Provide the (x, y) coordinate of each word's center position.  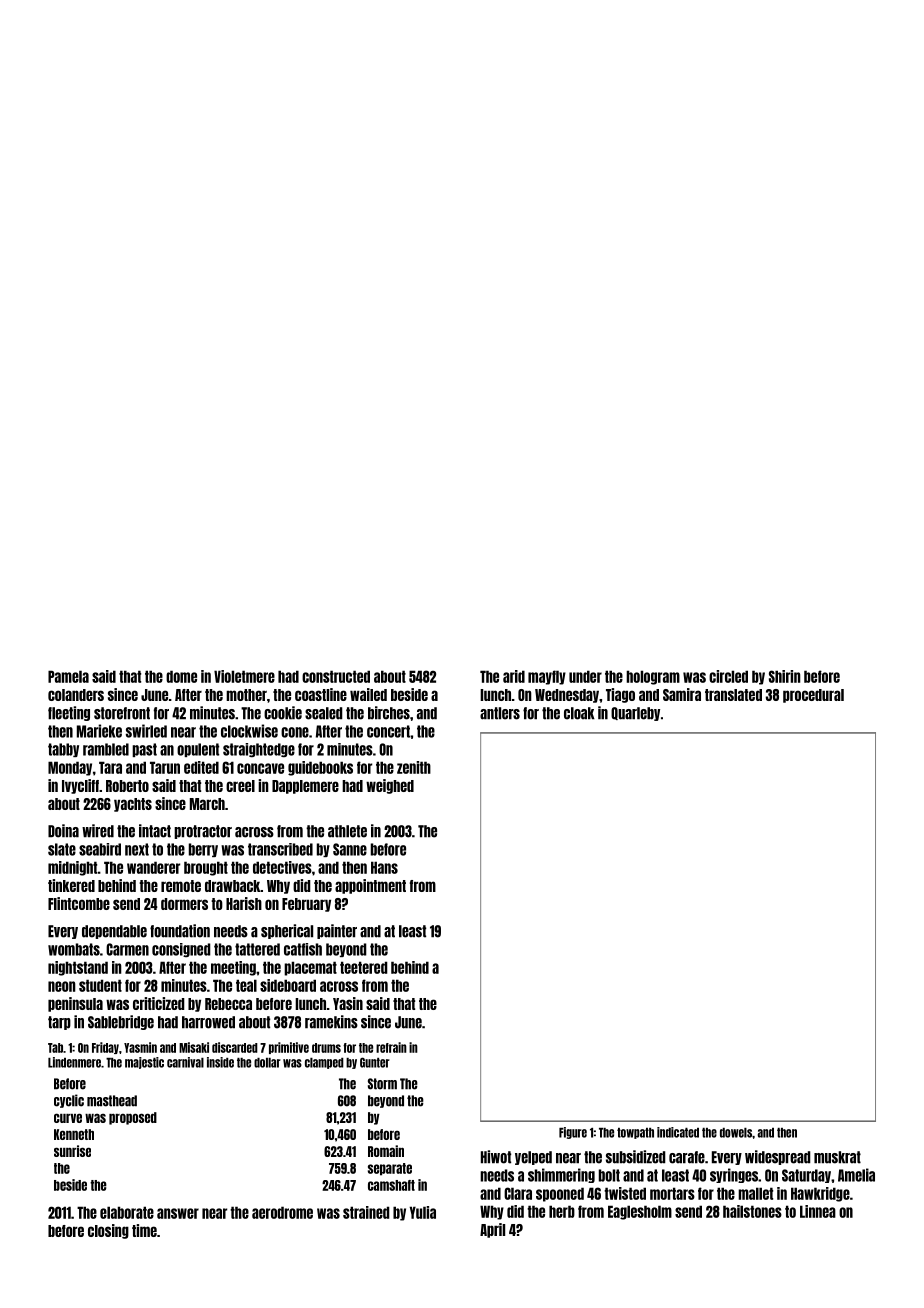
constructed (336, 676)
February (306, 905)
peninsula (75, 1004)
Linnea (818, 1211)
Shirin (785, 676)
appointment (370, 886)
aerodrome (282, 1212)
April (492, 1230)
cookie (283, 713)
